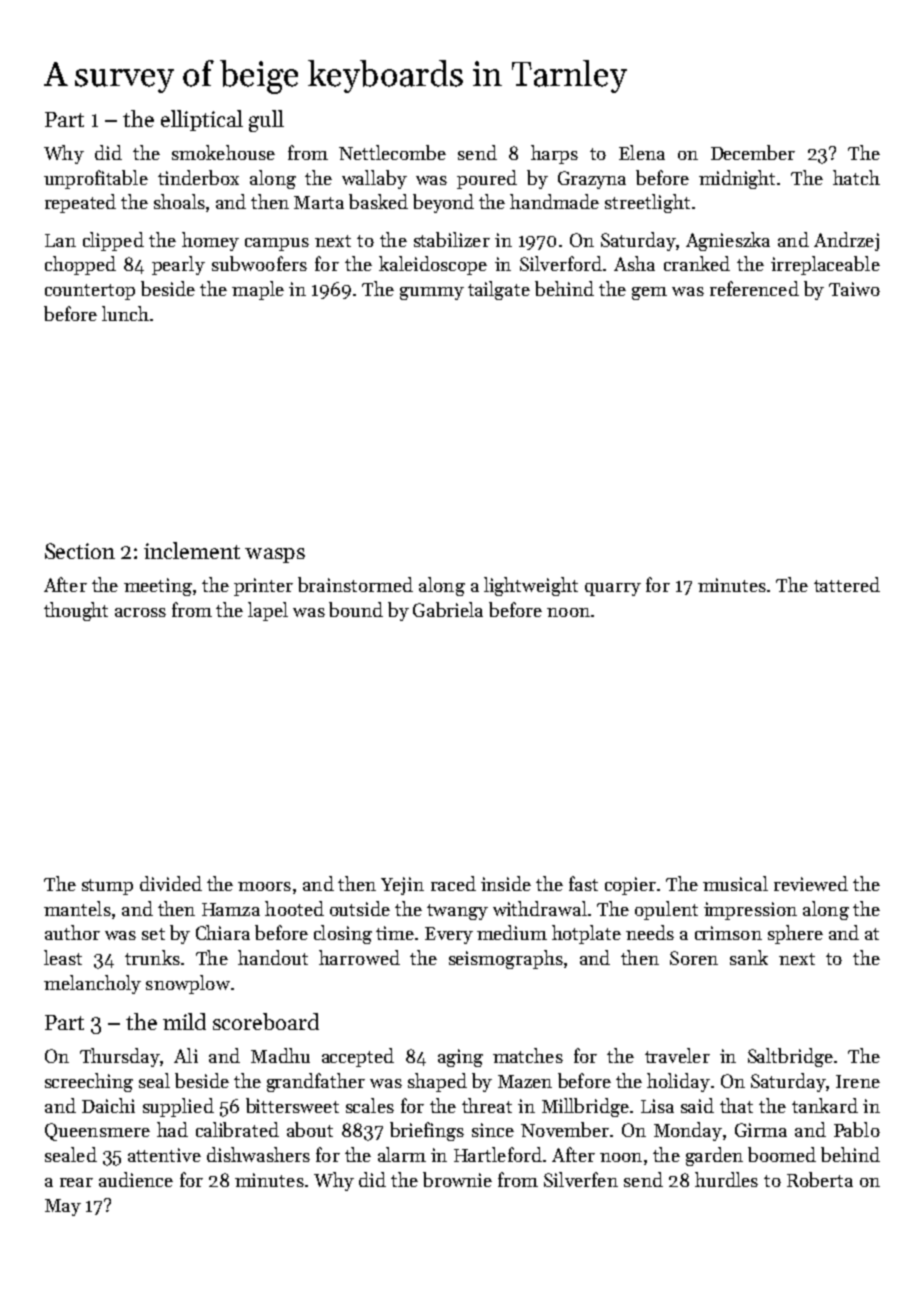  I want to click on moors, so click(264, 886).
